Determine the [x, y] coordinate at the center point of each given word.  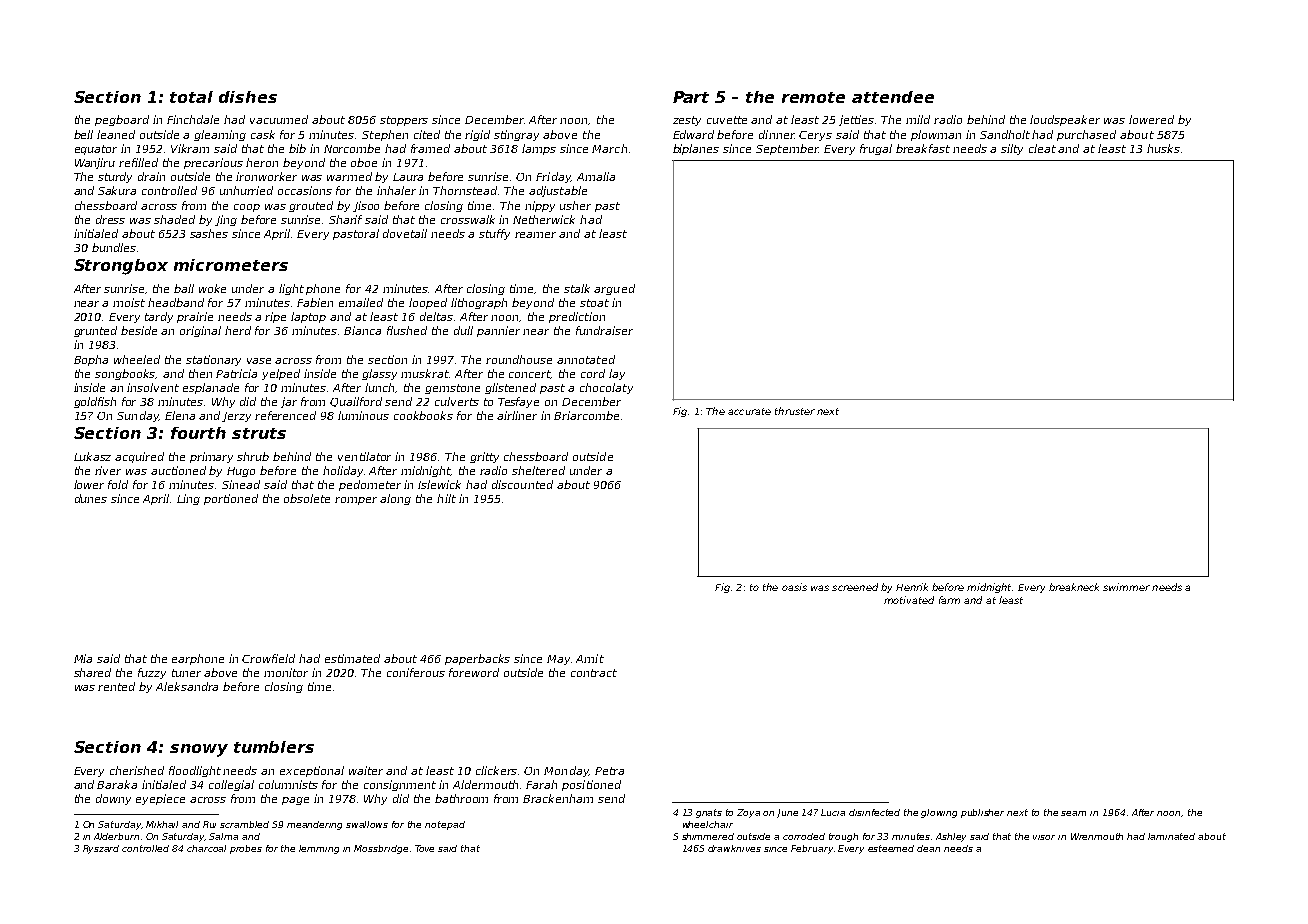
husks [1163, 148]
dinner [776, 134]
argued [614, 289]
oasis [794, 587]
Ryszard [101, 849]
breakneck [1074, 587]
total [191, 97]
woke [212, 288]
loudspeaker [1065, 120]
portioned [231, 499]
